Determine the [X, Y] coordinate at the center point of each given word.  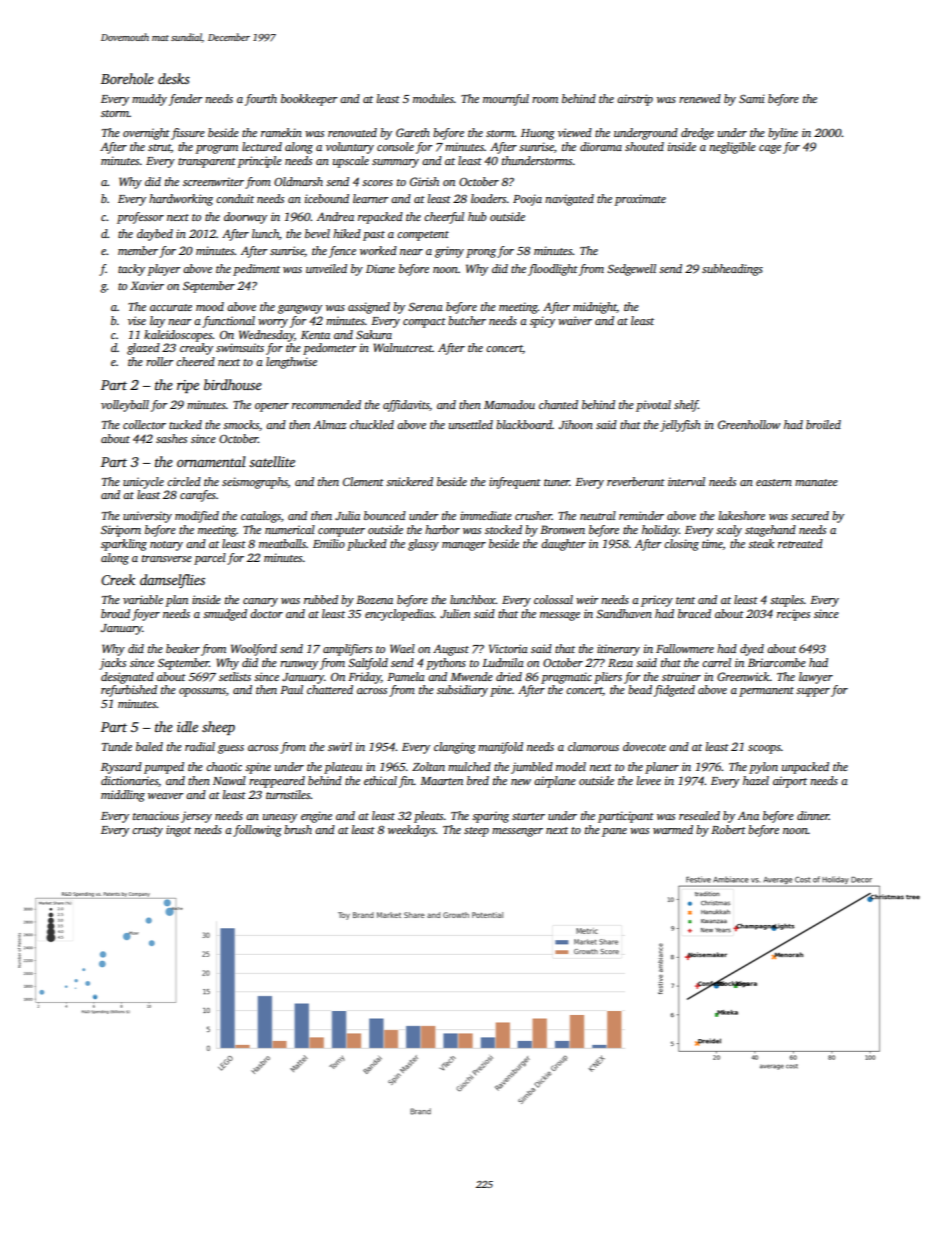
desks [174, 78]
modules [433, 98]
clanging [455, 748]
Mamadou [509, 404]
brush [298, 829]
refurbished [129, 691]
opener [272, 407]
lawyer [816, 678]
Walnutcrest [402, 347]
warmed [673, 829]
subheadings [732, 270]
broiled [823, 424]
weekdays [412, 831]
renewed [700, 98]
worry [273, 323]
